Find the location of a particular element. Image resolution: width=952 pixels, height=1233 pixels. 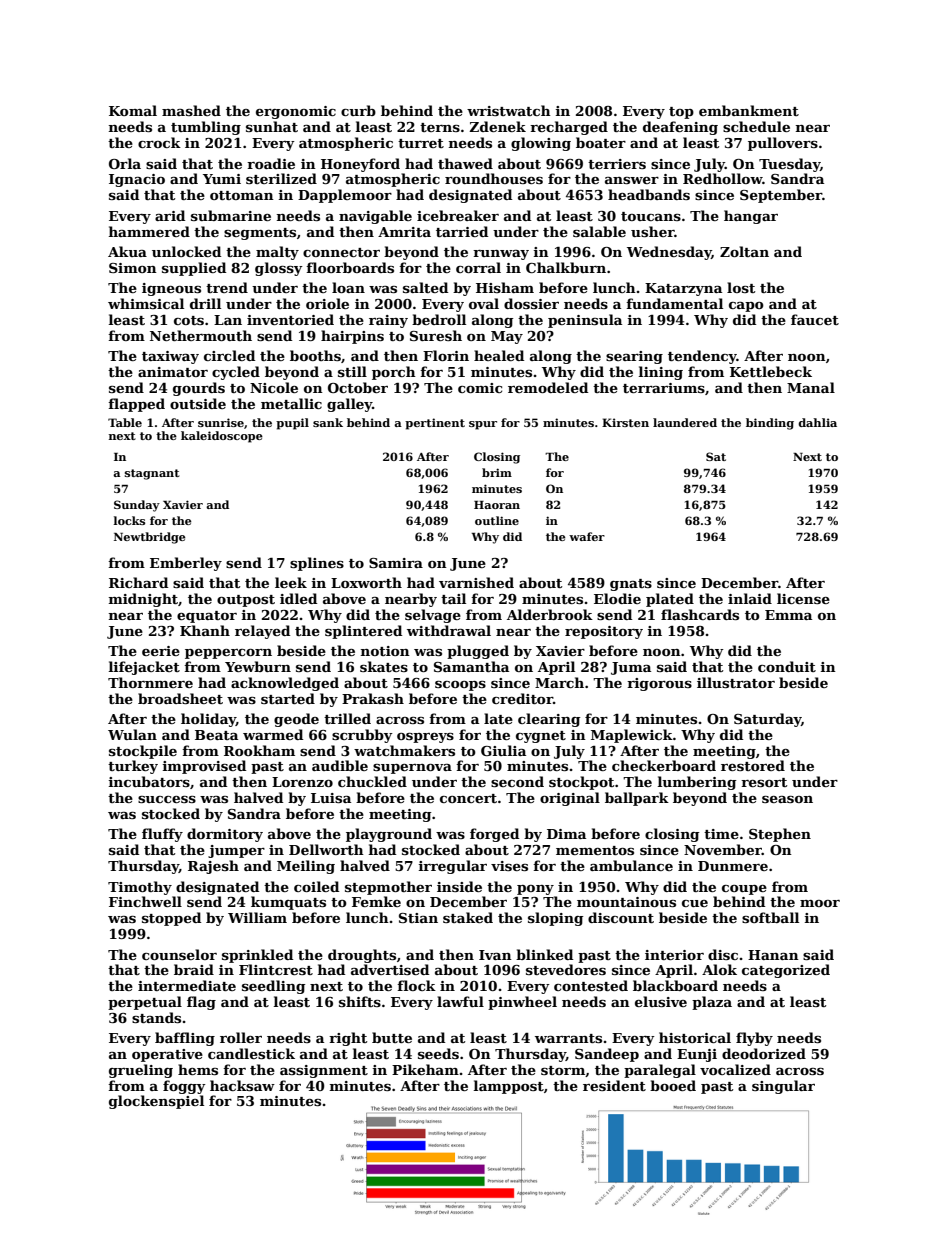

inlaid is located at coordinates (750, 598).
